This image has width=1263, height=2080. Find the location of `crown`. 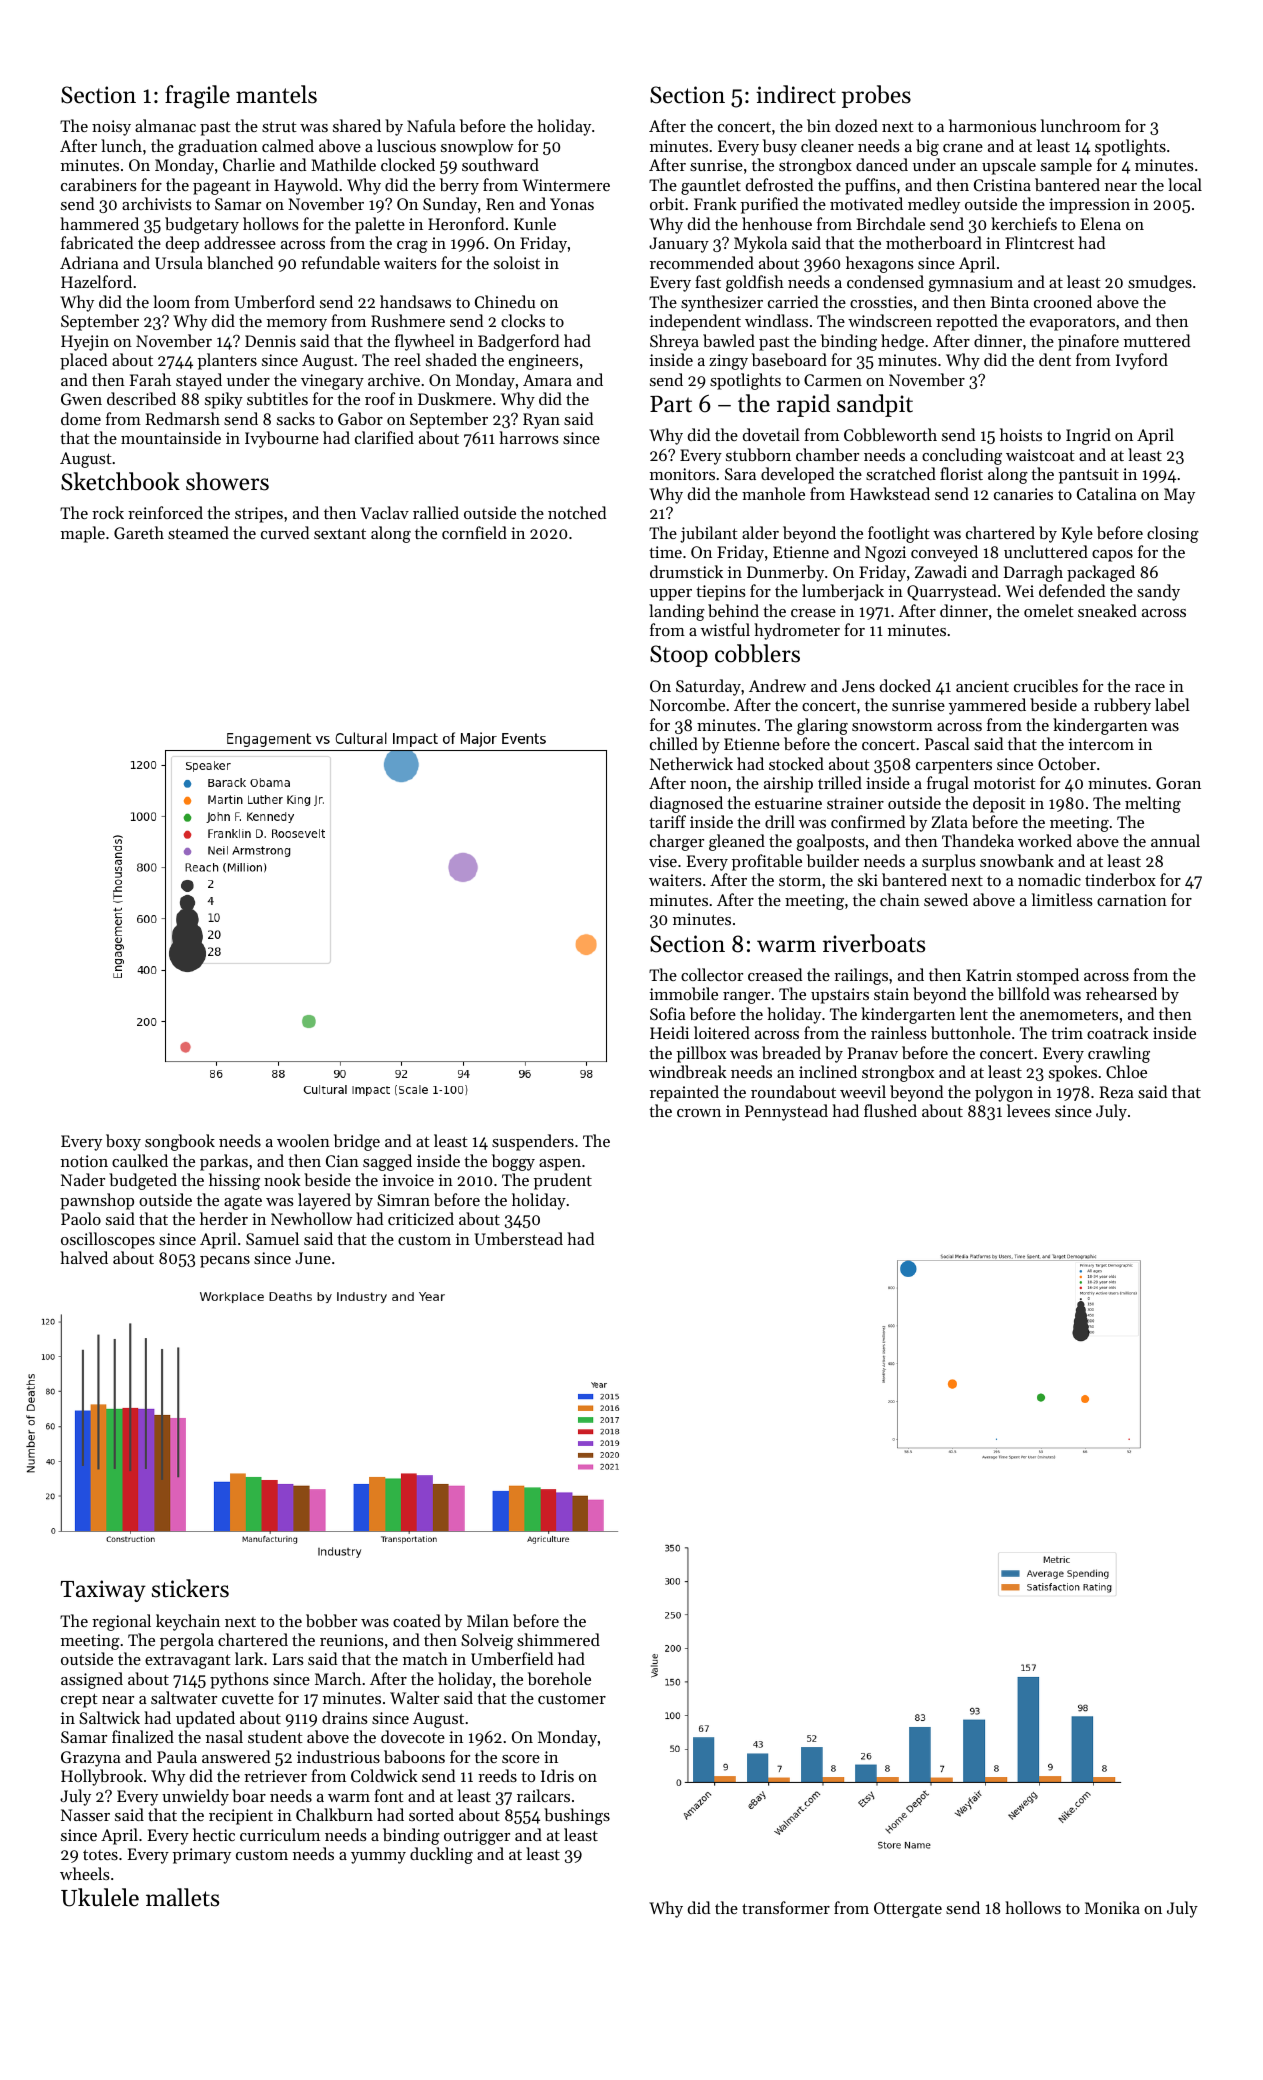

crown is located at coordinates (699, 1113).
